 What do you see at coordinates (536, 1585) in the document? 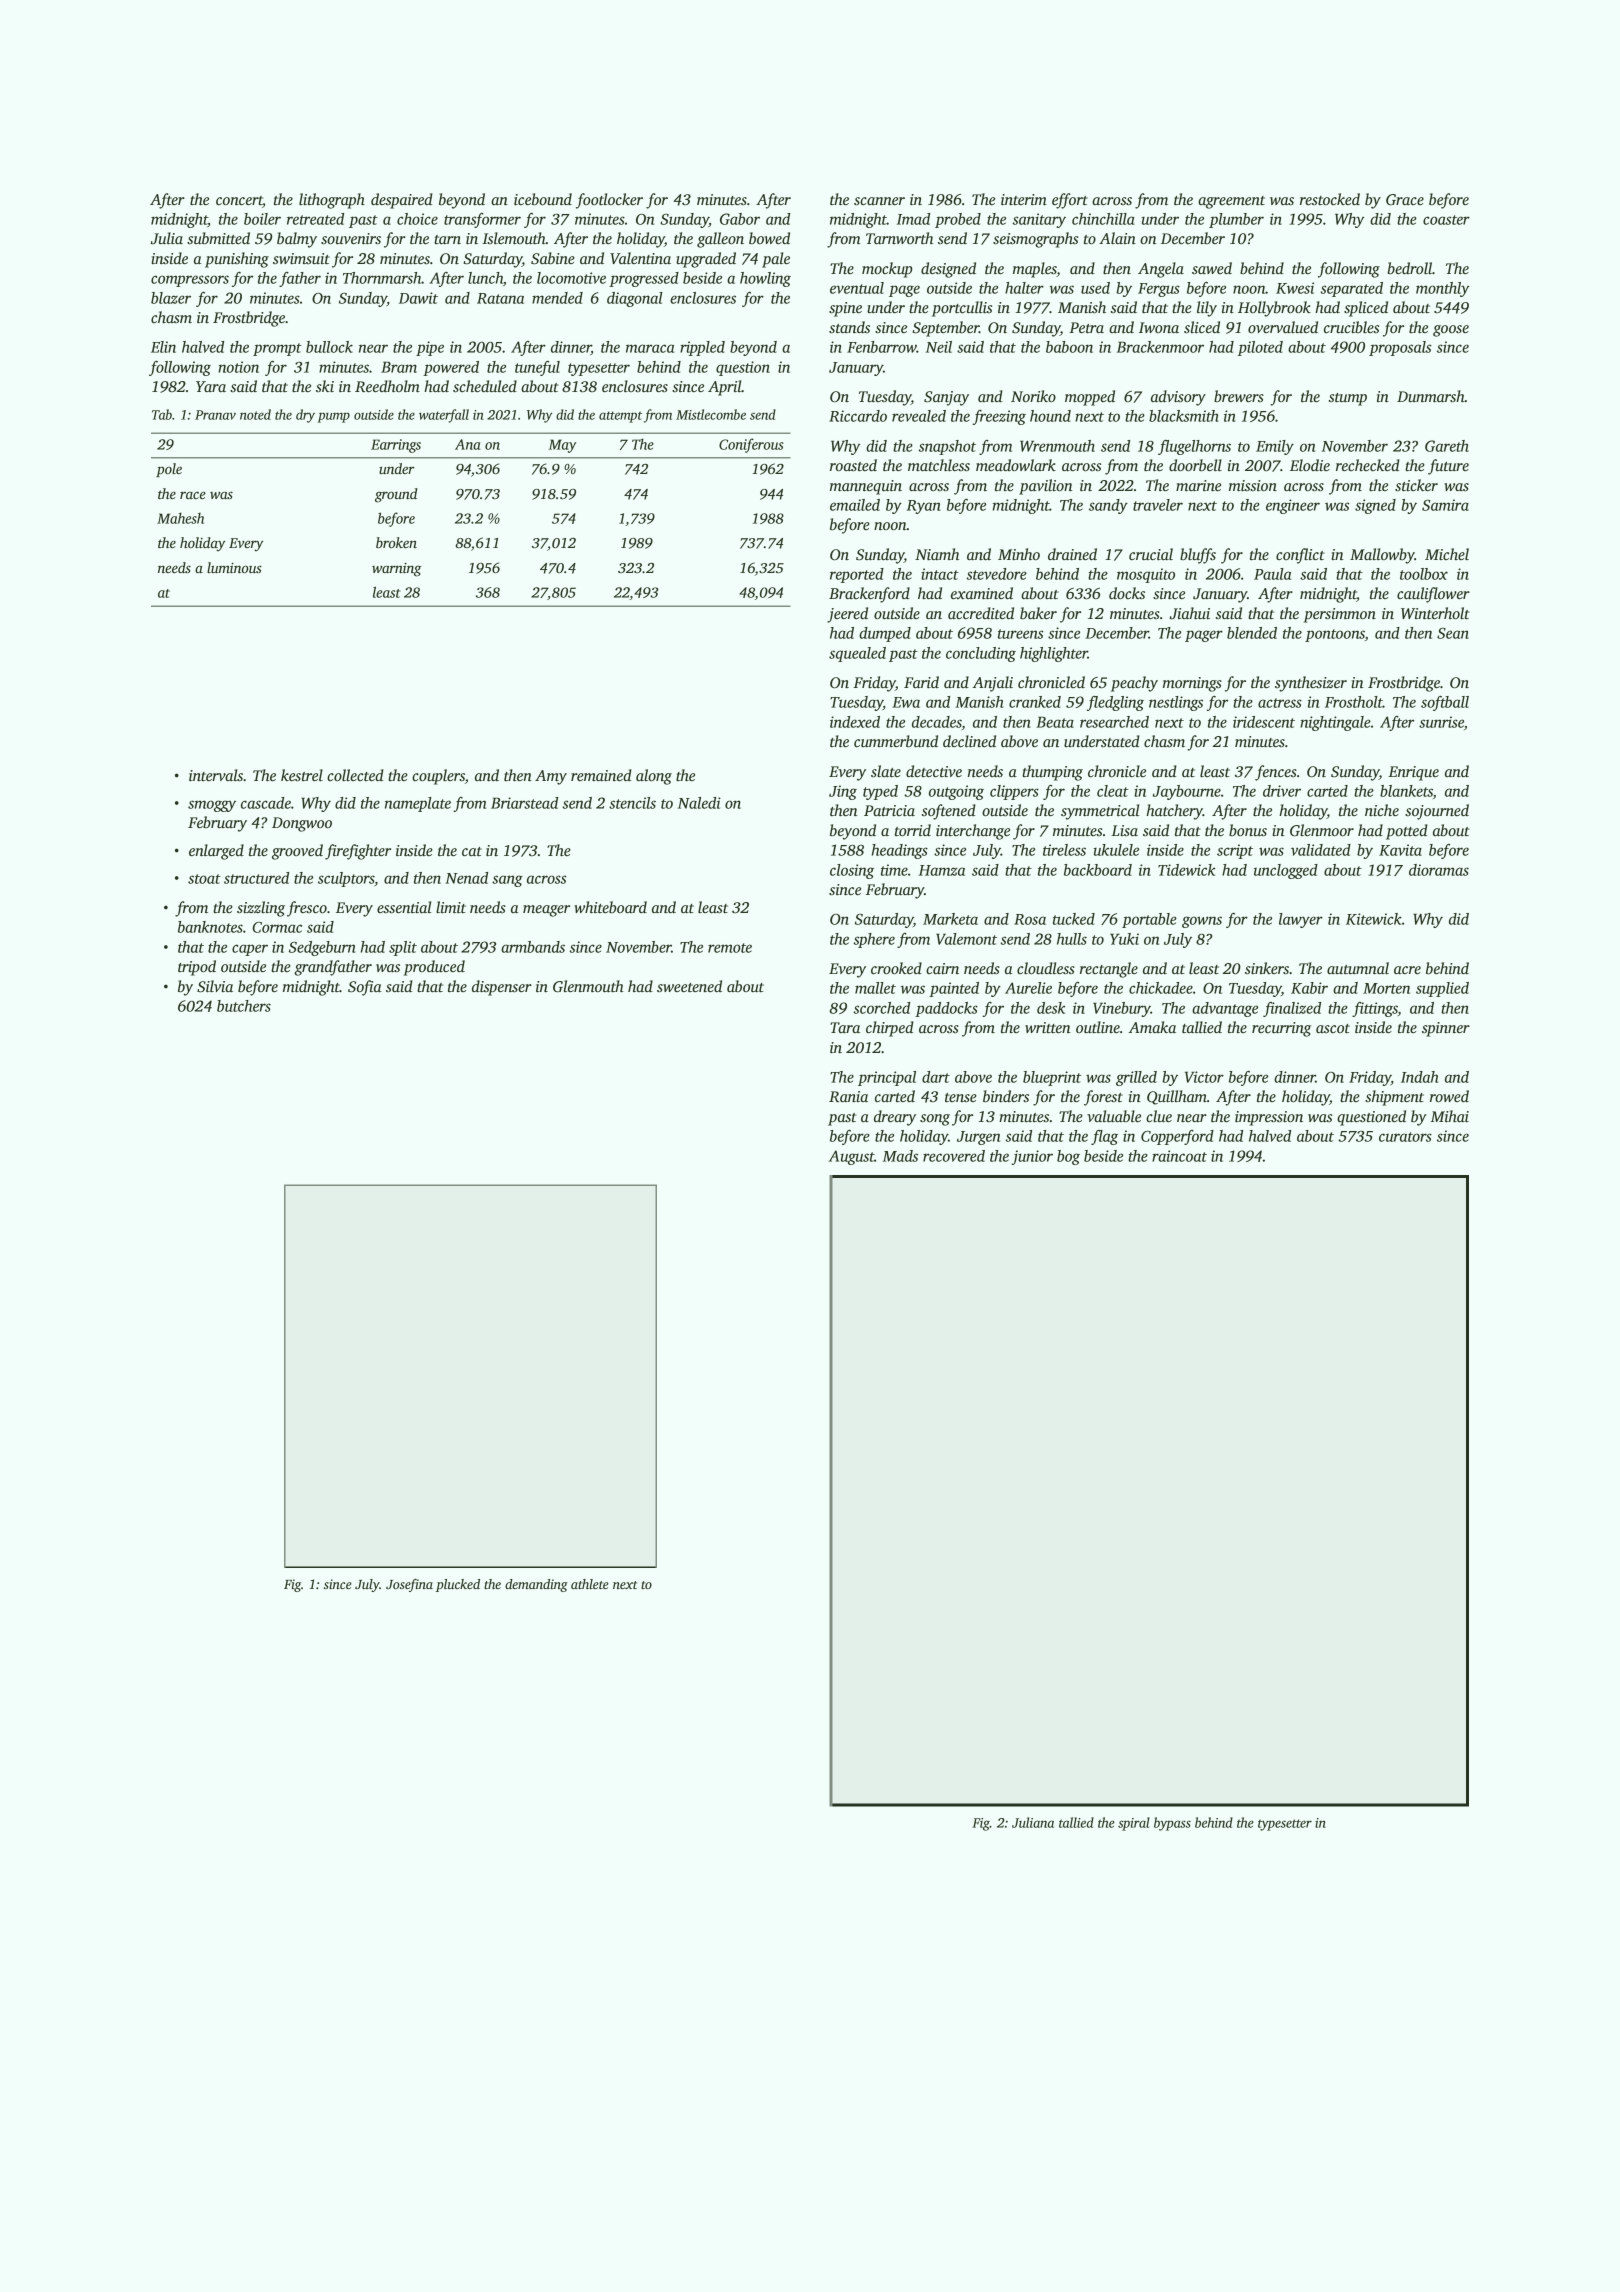
I see `demanding` at bounding box center [536, 1585].
